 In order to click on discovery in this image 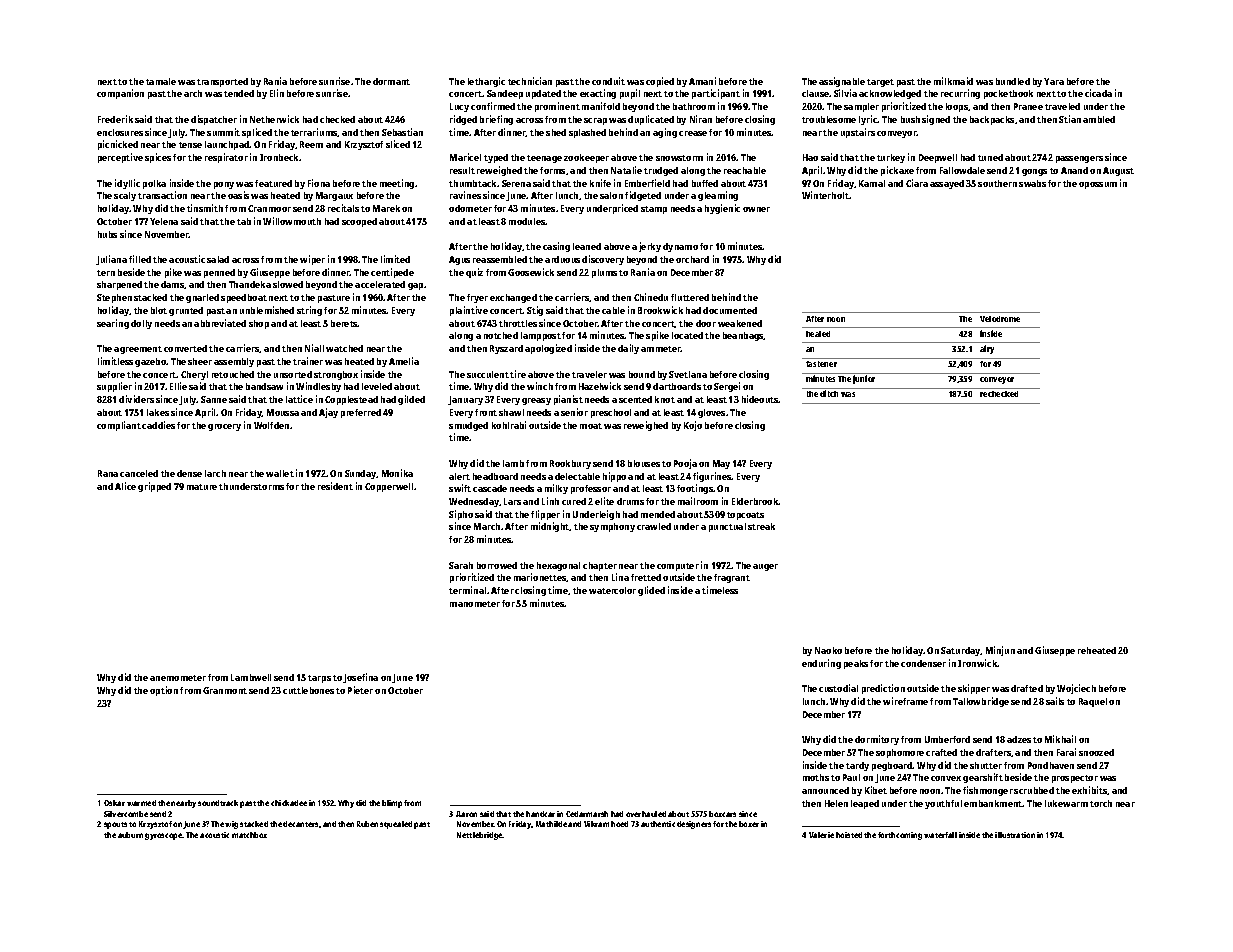, I will do `click(603, 260)`.
